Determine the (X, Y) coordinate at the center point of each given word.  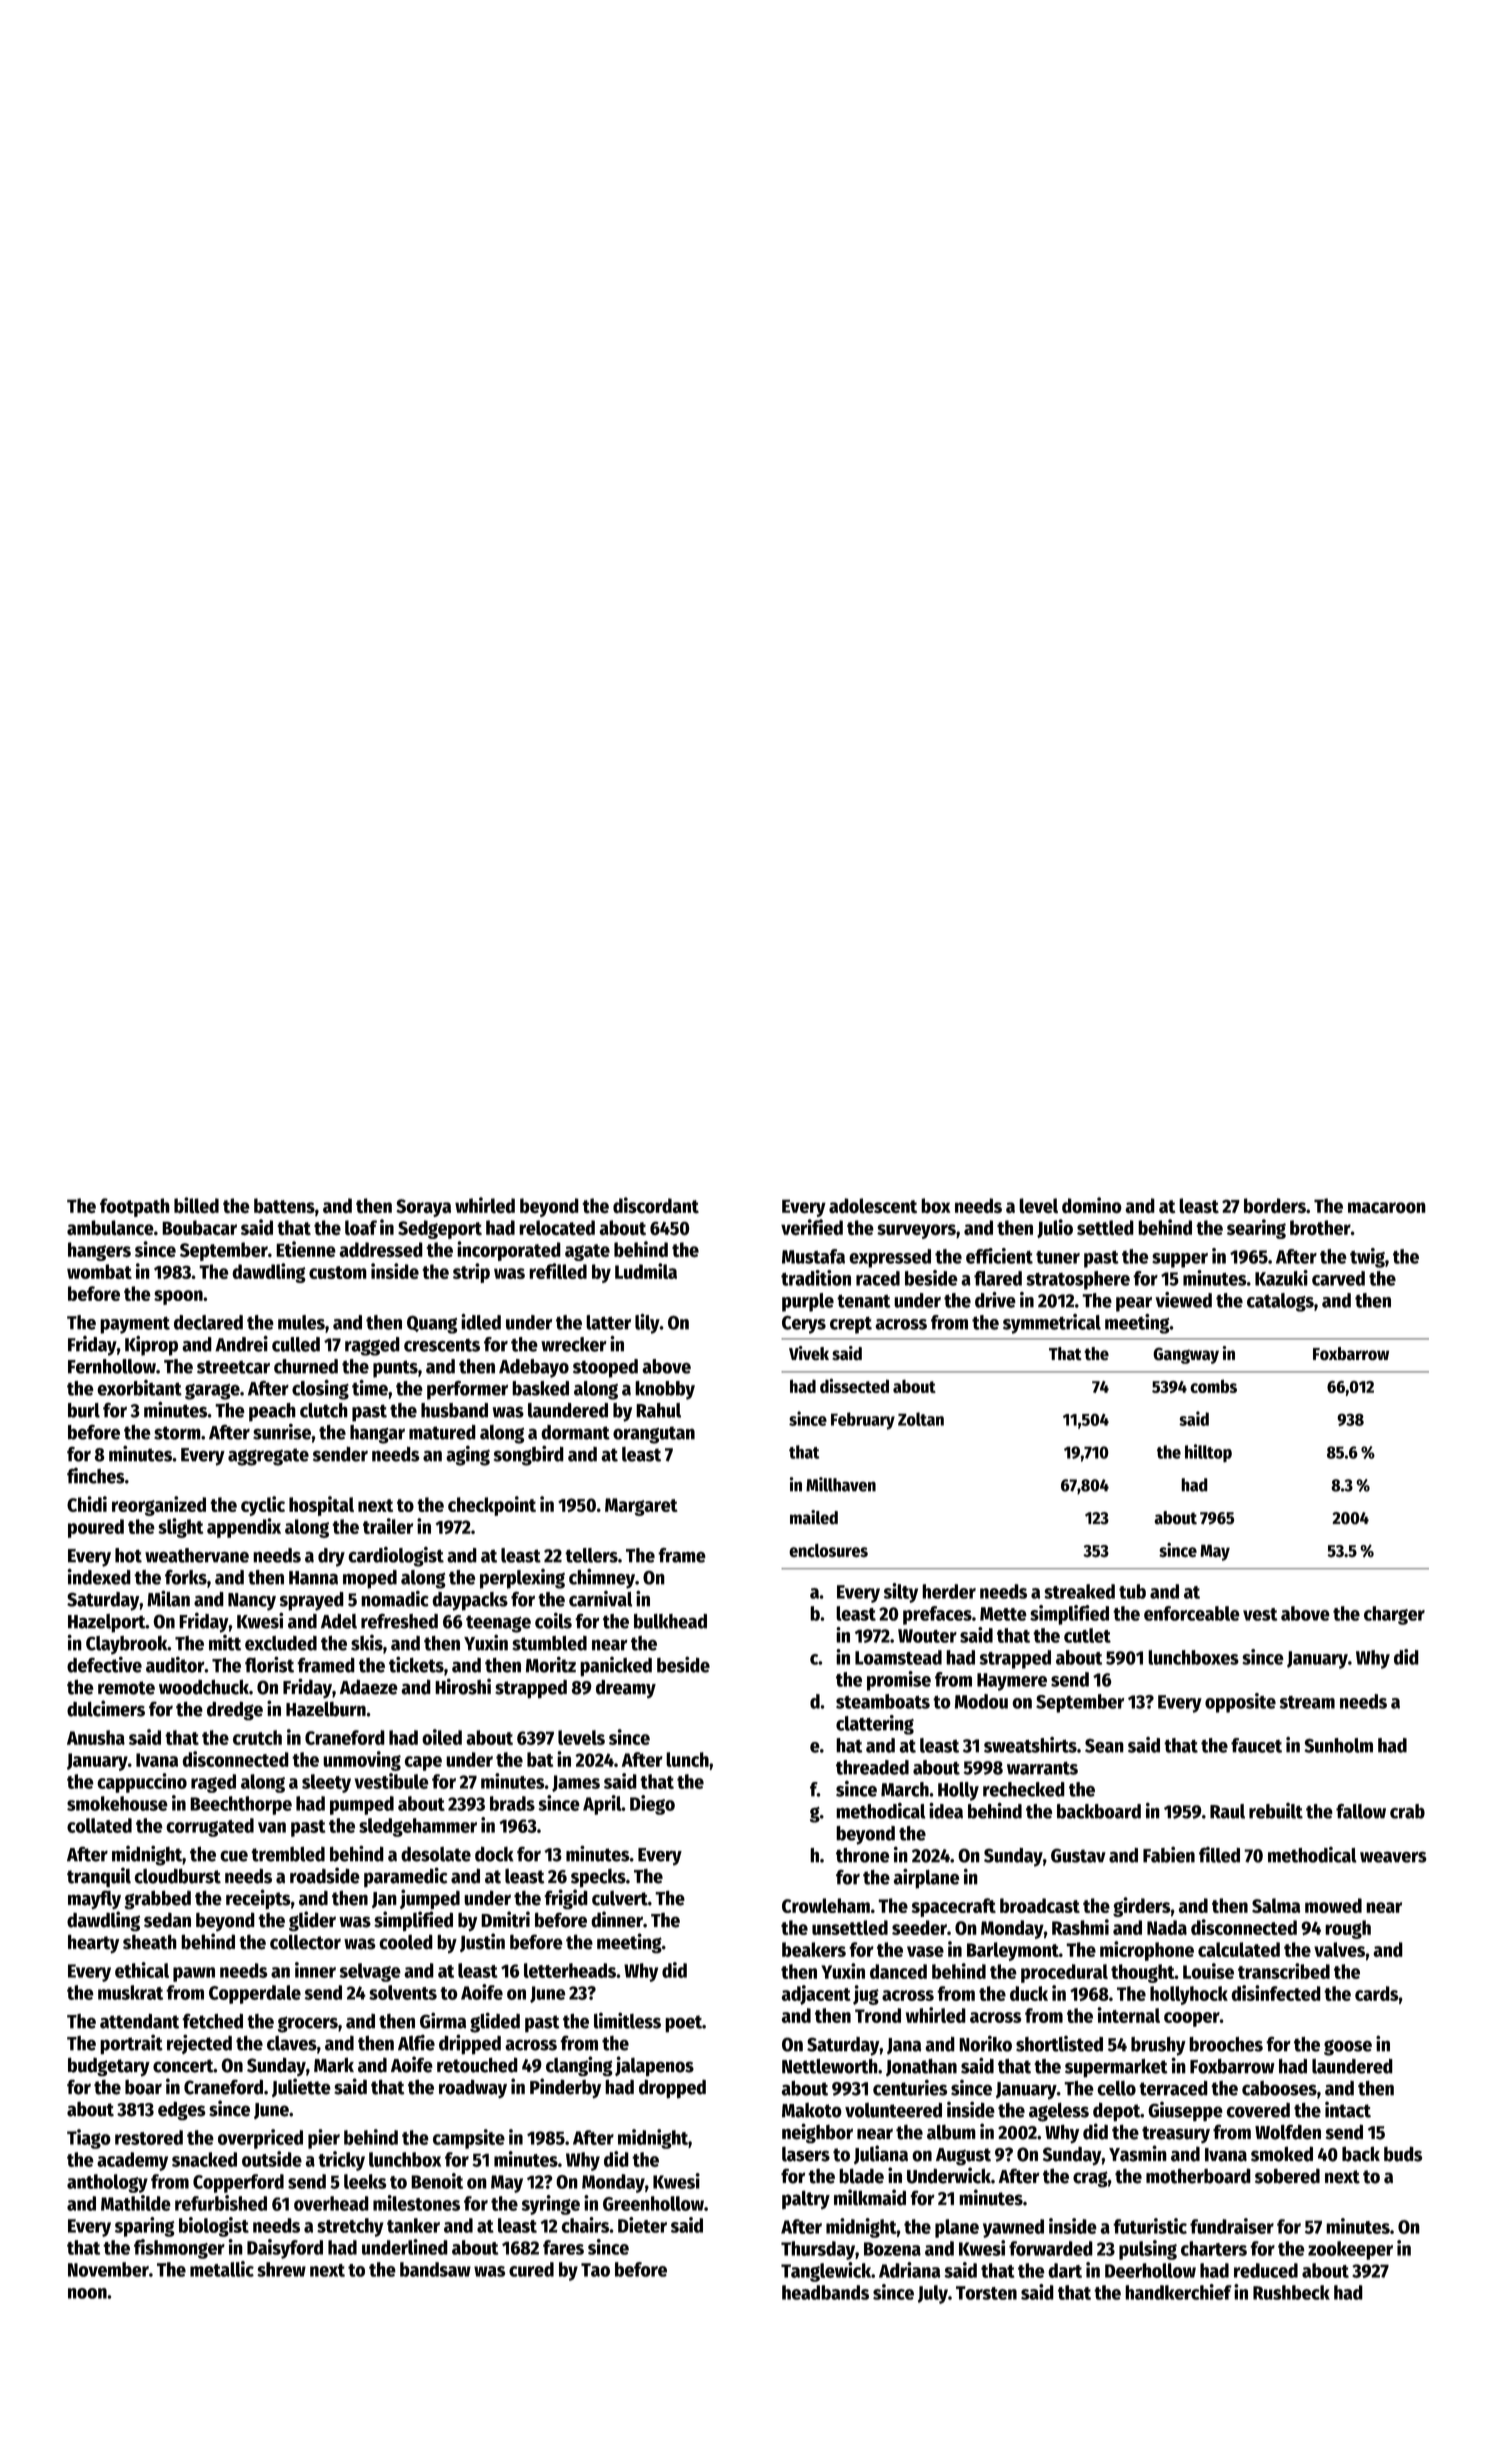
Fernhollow (112, 1366)
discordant (656, 1205)
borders (1275, 1206)
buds (1403, 2154)
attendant (139, 2021)
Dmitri (505, 1919)
